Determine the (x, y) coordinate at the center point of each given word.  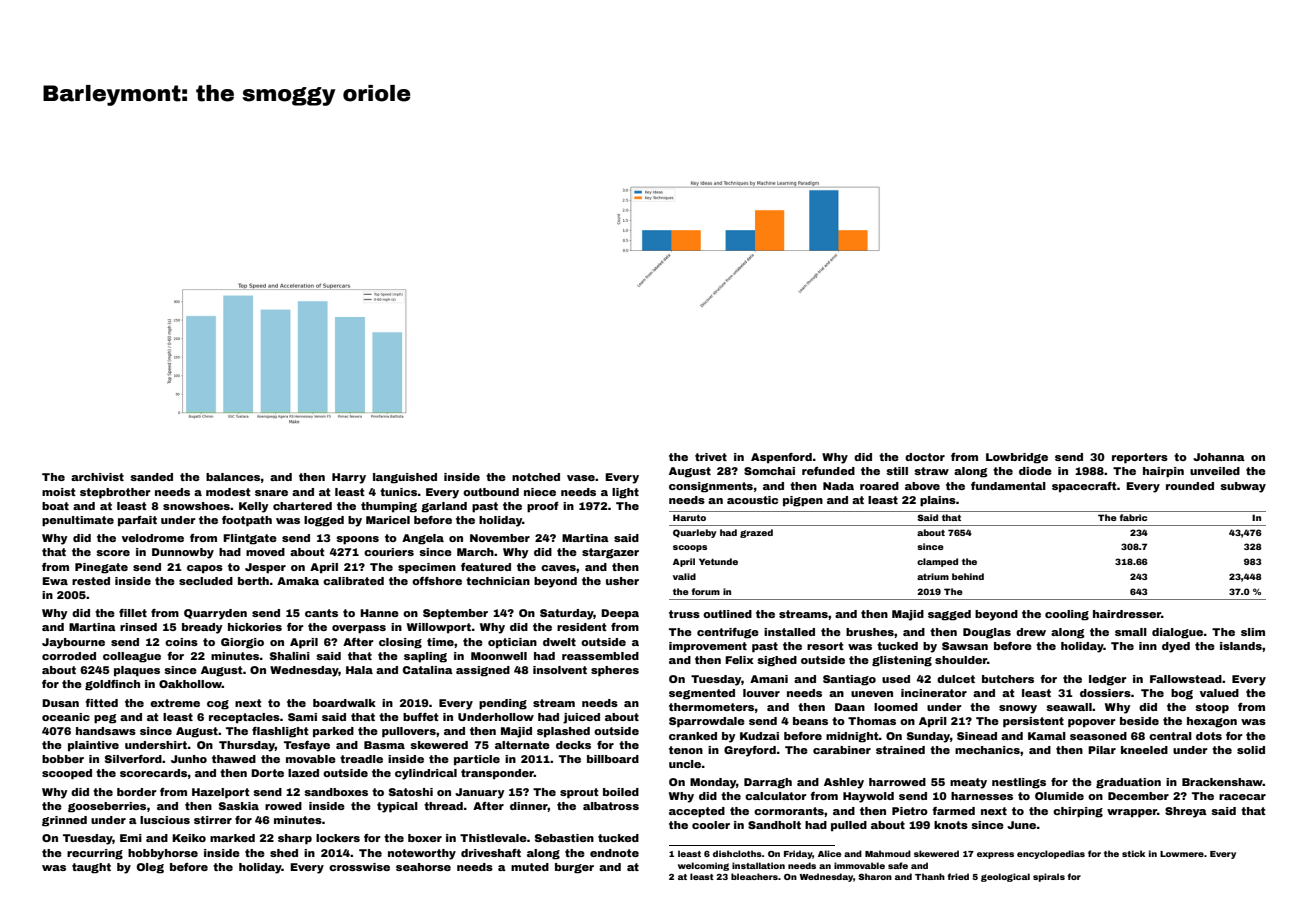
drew (1031, 632)
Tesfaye (307, 746)
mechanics (987, 750)
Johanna (1219, 457)
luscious (165, 820)
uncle (685, 764)
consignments (711, 487)
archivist (97, 477)
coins (181, 642)
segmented (702, 694)
